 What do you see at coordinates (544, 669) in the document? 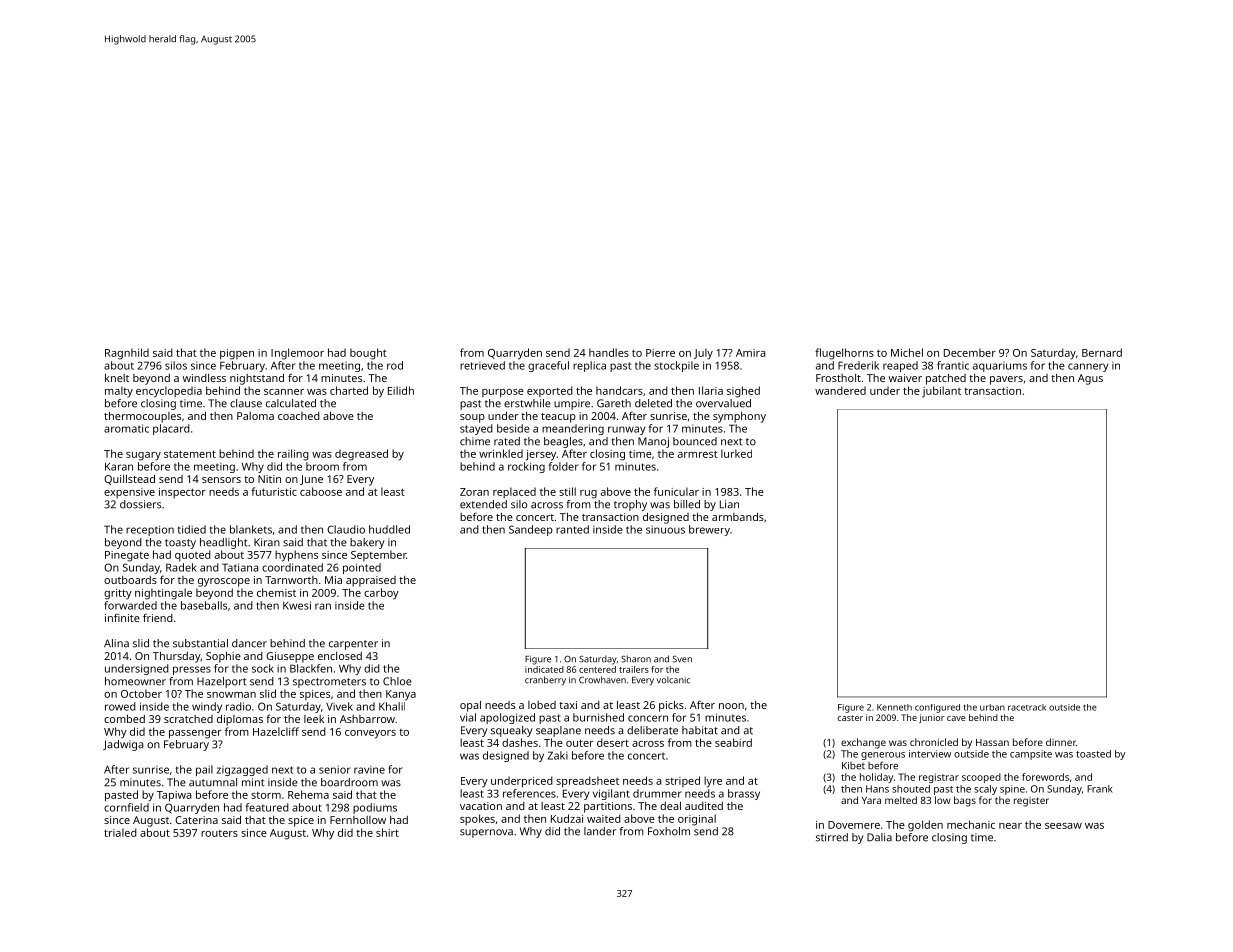
I see `indicated` at bounding box center [544, 669].
